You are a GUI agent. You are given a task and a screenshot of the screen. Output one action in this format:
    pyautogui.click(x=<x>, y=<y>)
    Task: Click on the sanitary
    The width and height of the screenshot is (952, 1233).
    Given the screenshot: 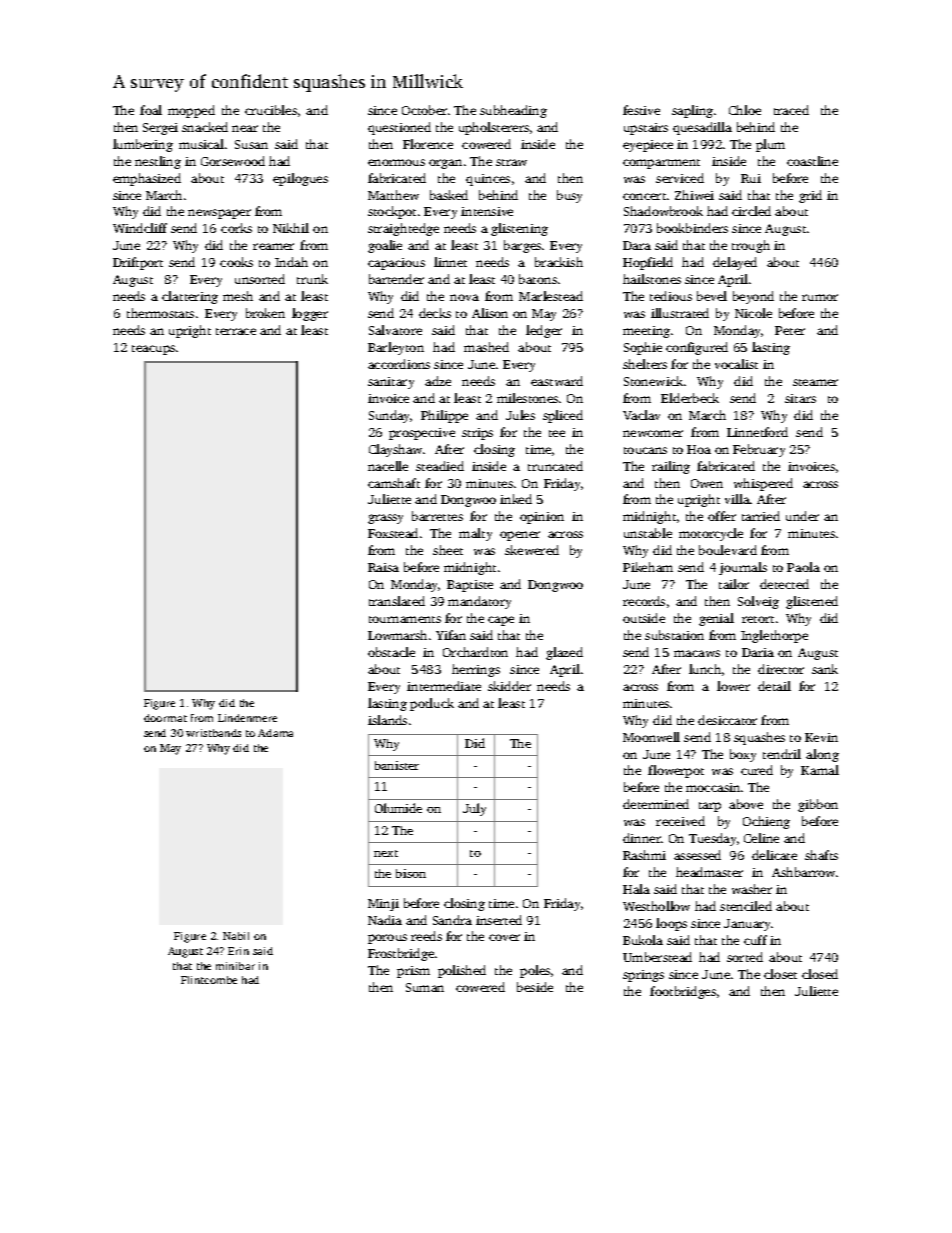 What is the action you would take?
    pyautogui.click(x=391, y=383)
